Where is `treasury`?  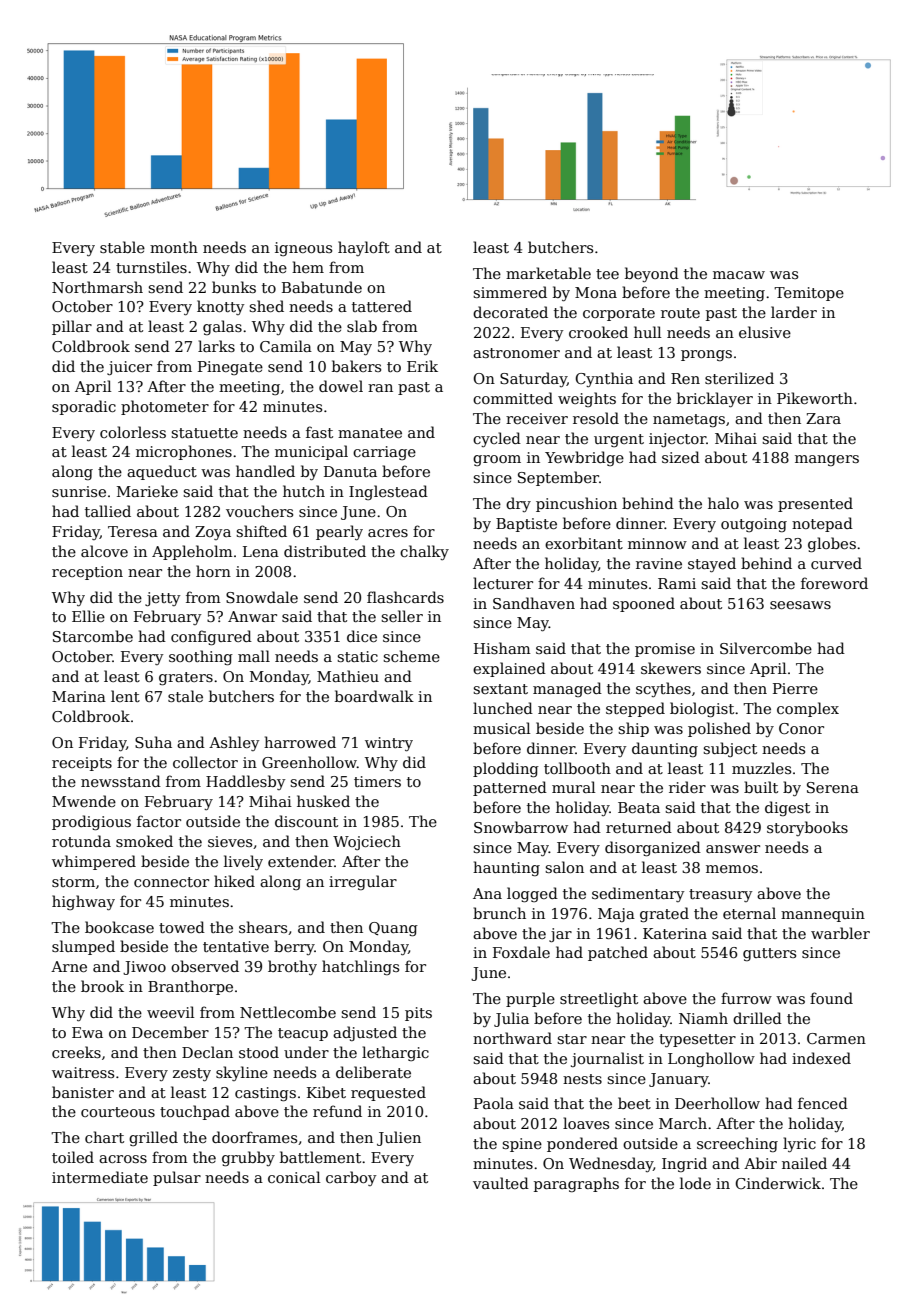
treasury is located at coordinates (720, 895).
